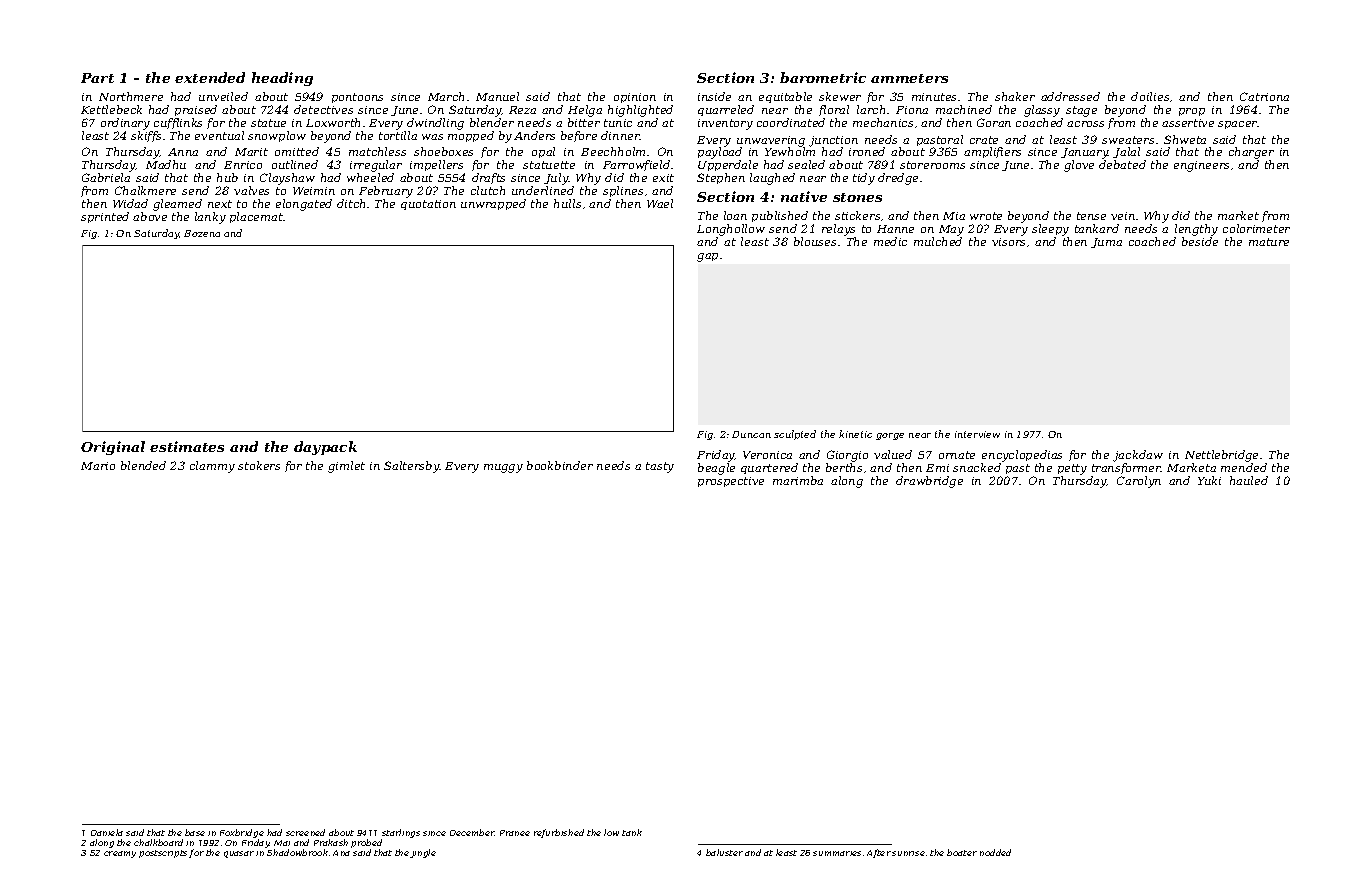 The height and width of the screenshot is (887, 1372). I want to click on postscripts, so click(163, 854).
